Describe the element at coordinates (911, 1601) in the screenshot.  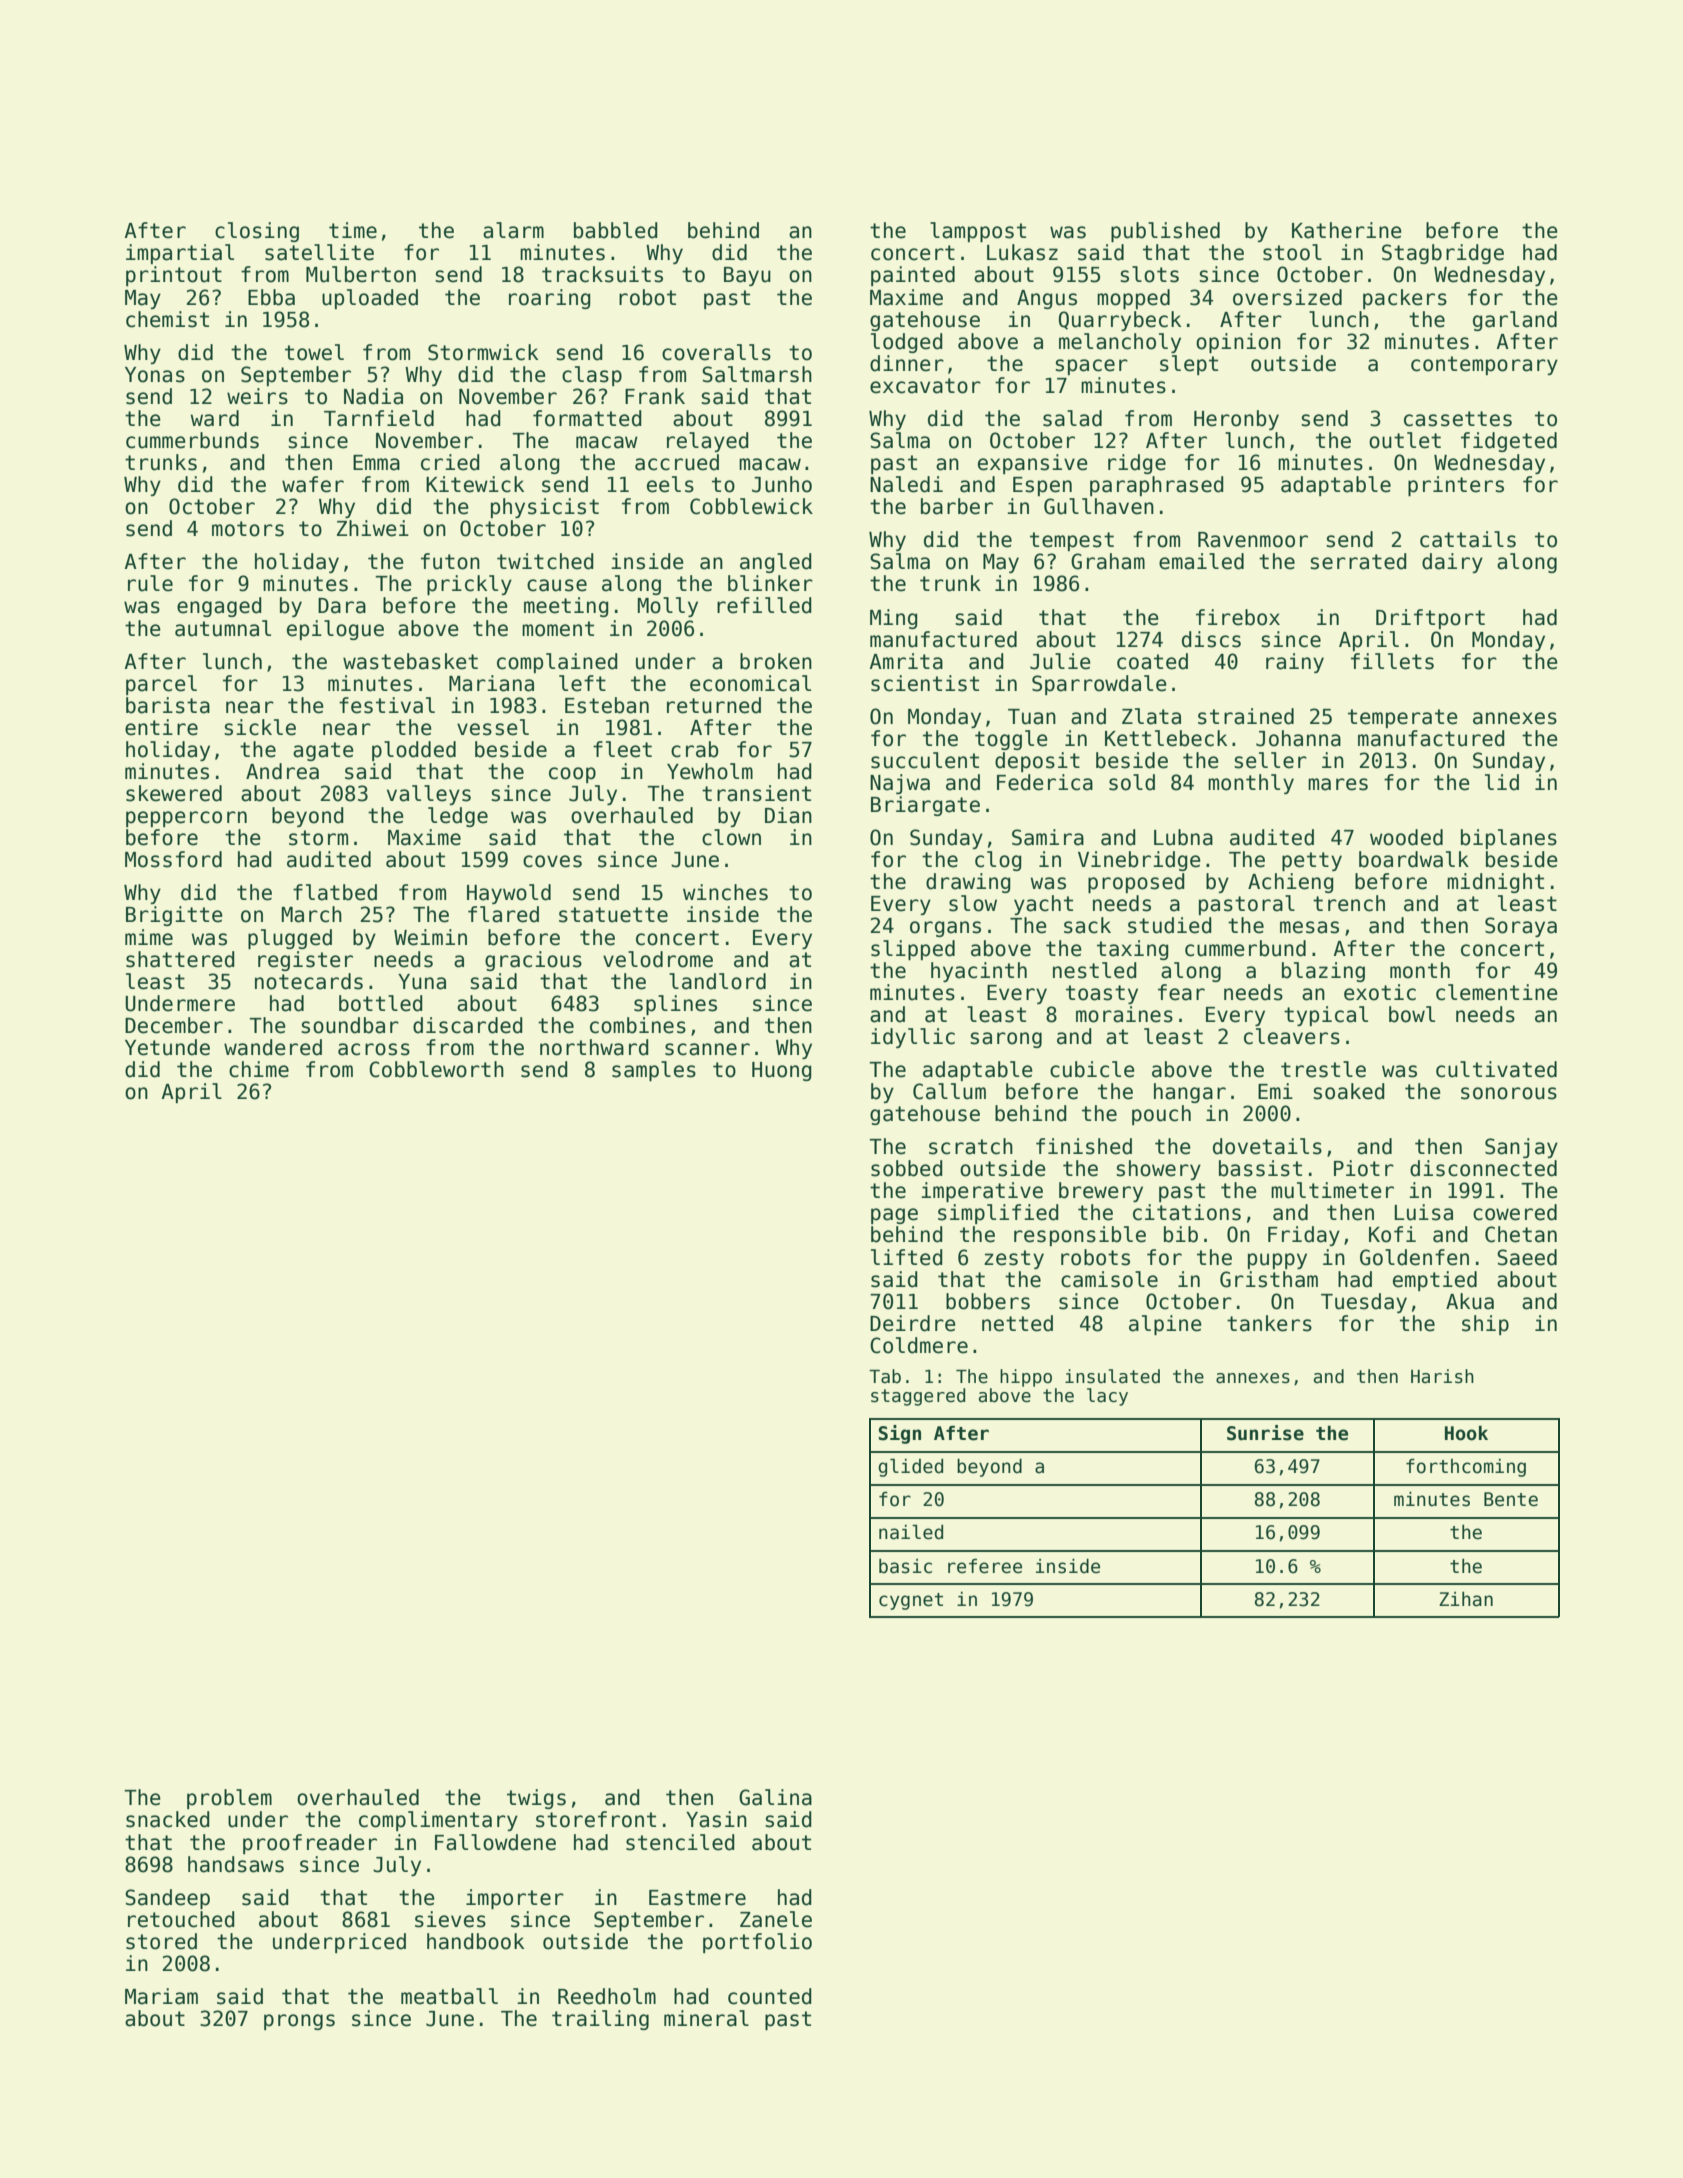
I see `cygnet` at that location.
